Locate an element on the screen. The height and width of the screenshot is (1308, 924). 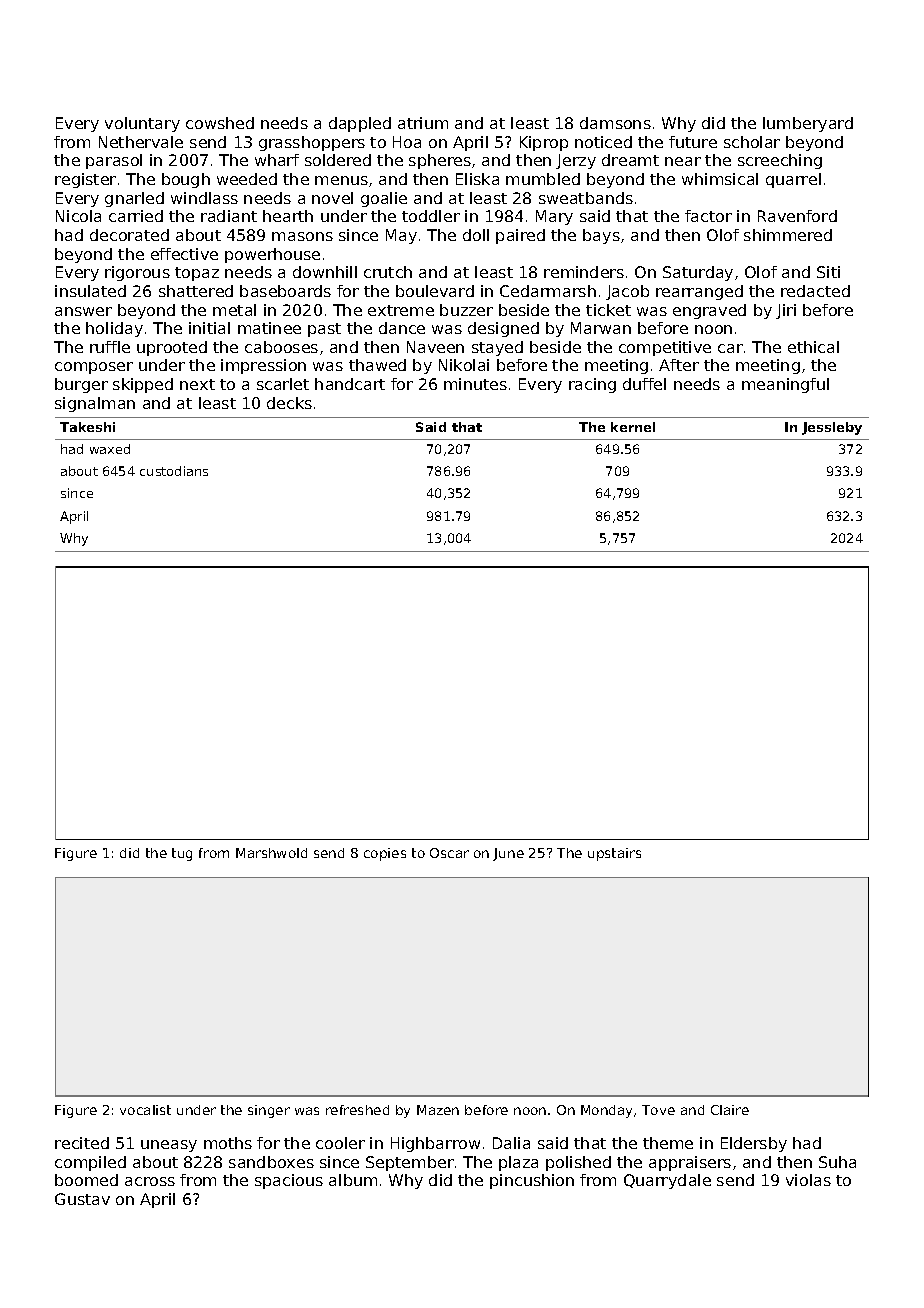
bough is located at coordinates (186, 180).
